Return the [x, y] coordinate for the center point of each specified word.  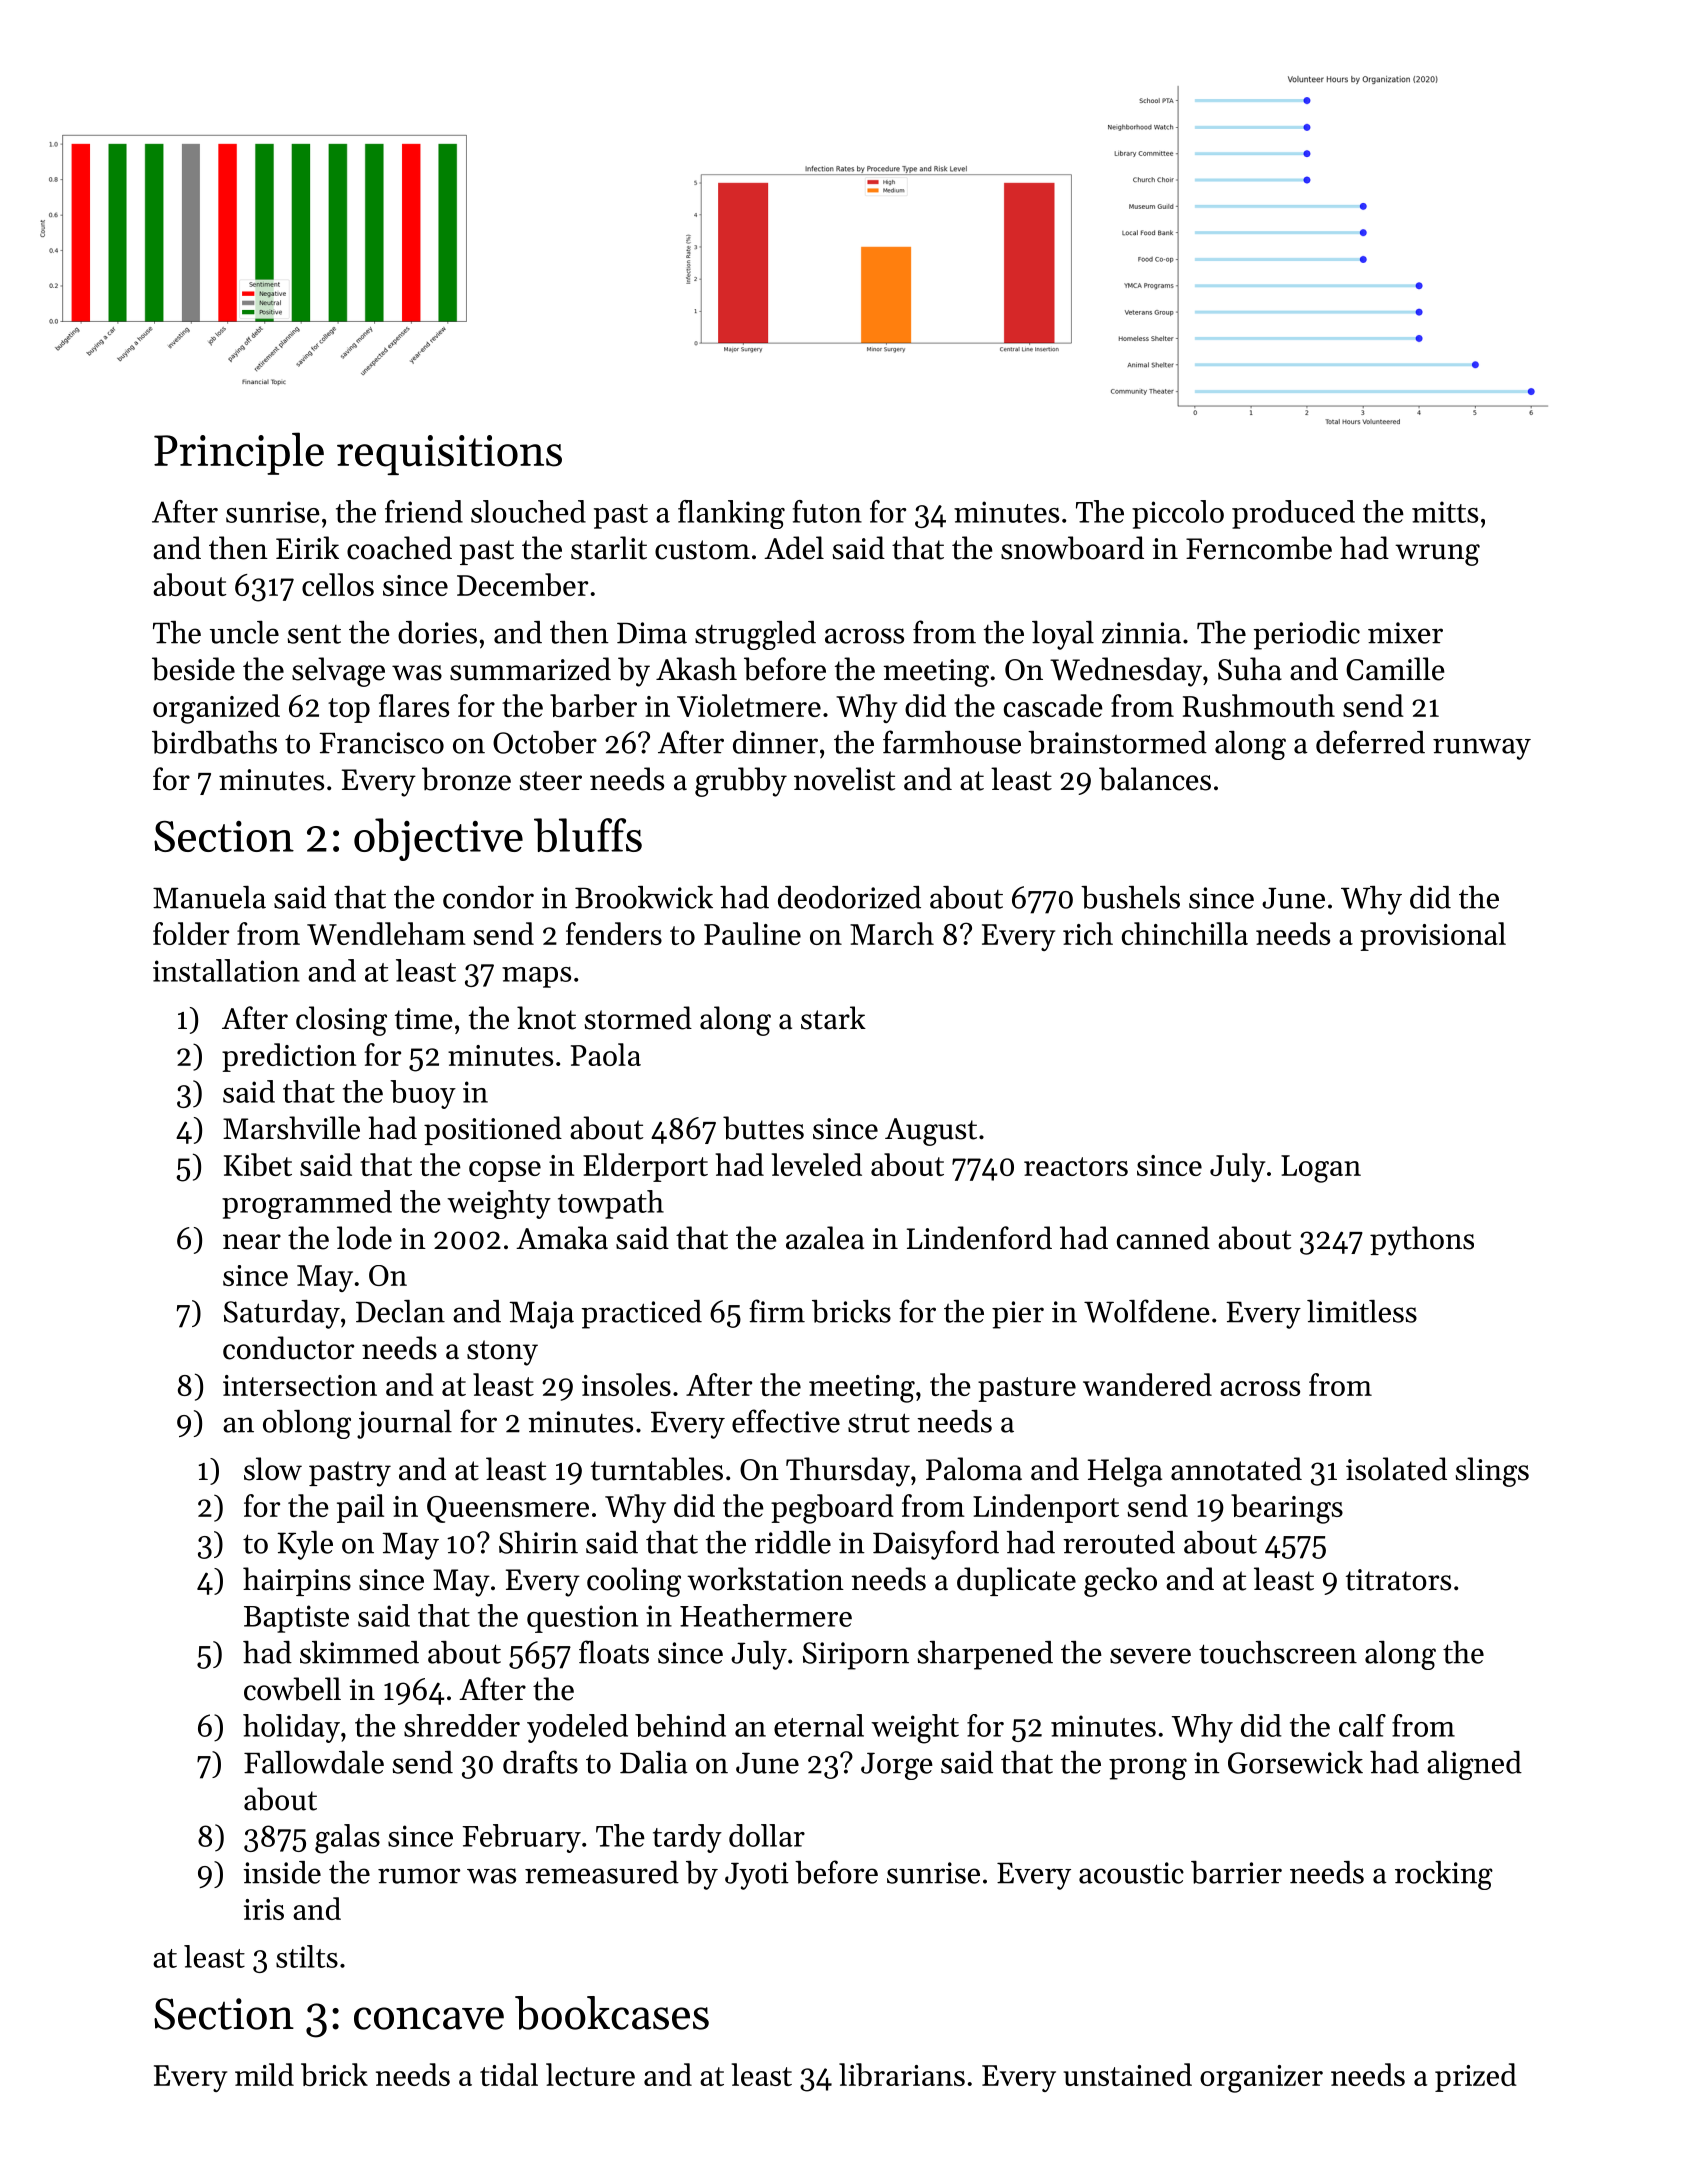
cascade [1053, 705]
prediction [289, 1057]
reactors [1076, 1166]
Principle [239, 453]
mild [264, 2074]
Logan [1321, 1169]
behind [680, 1725]
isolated [1396, 1469]
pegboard [832, 1509]
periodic [1306, 635]
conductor [288, 1348]
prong [1148, 1769]
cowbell [292, 1689]
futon [827, 511]
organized [216, 709]
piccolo [1178, 514]
